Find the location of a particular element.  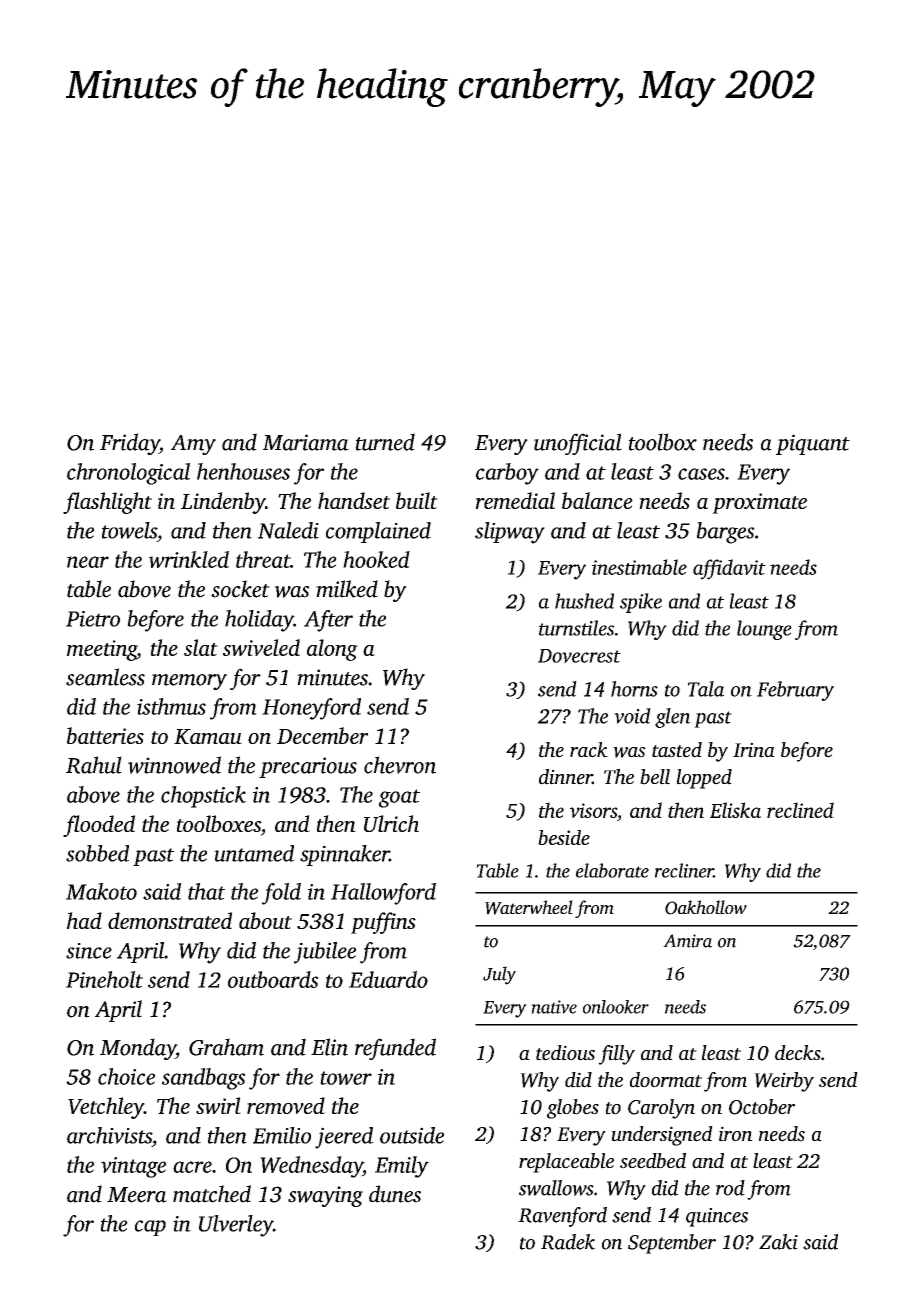

archivists is located at coordinates (109, 1135).
